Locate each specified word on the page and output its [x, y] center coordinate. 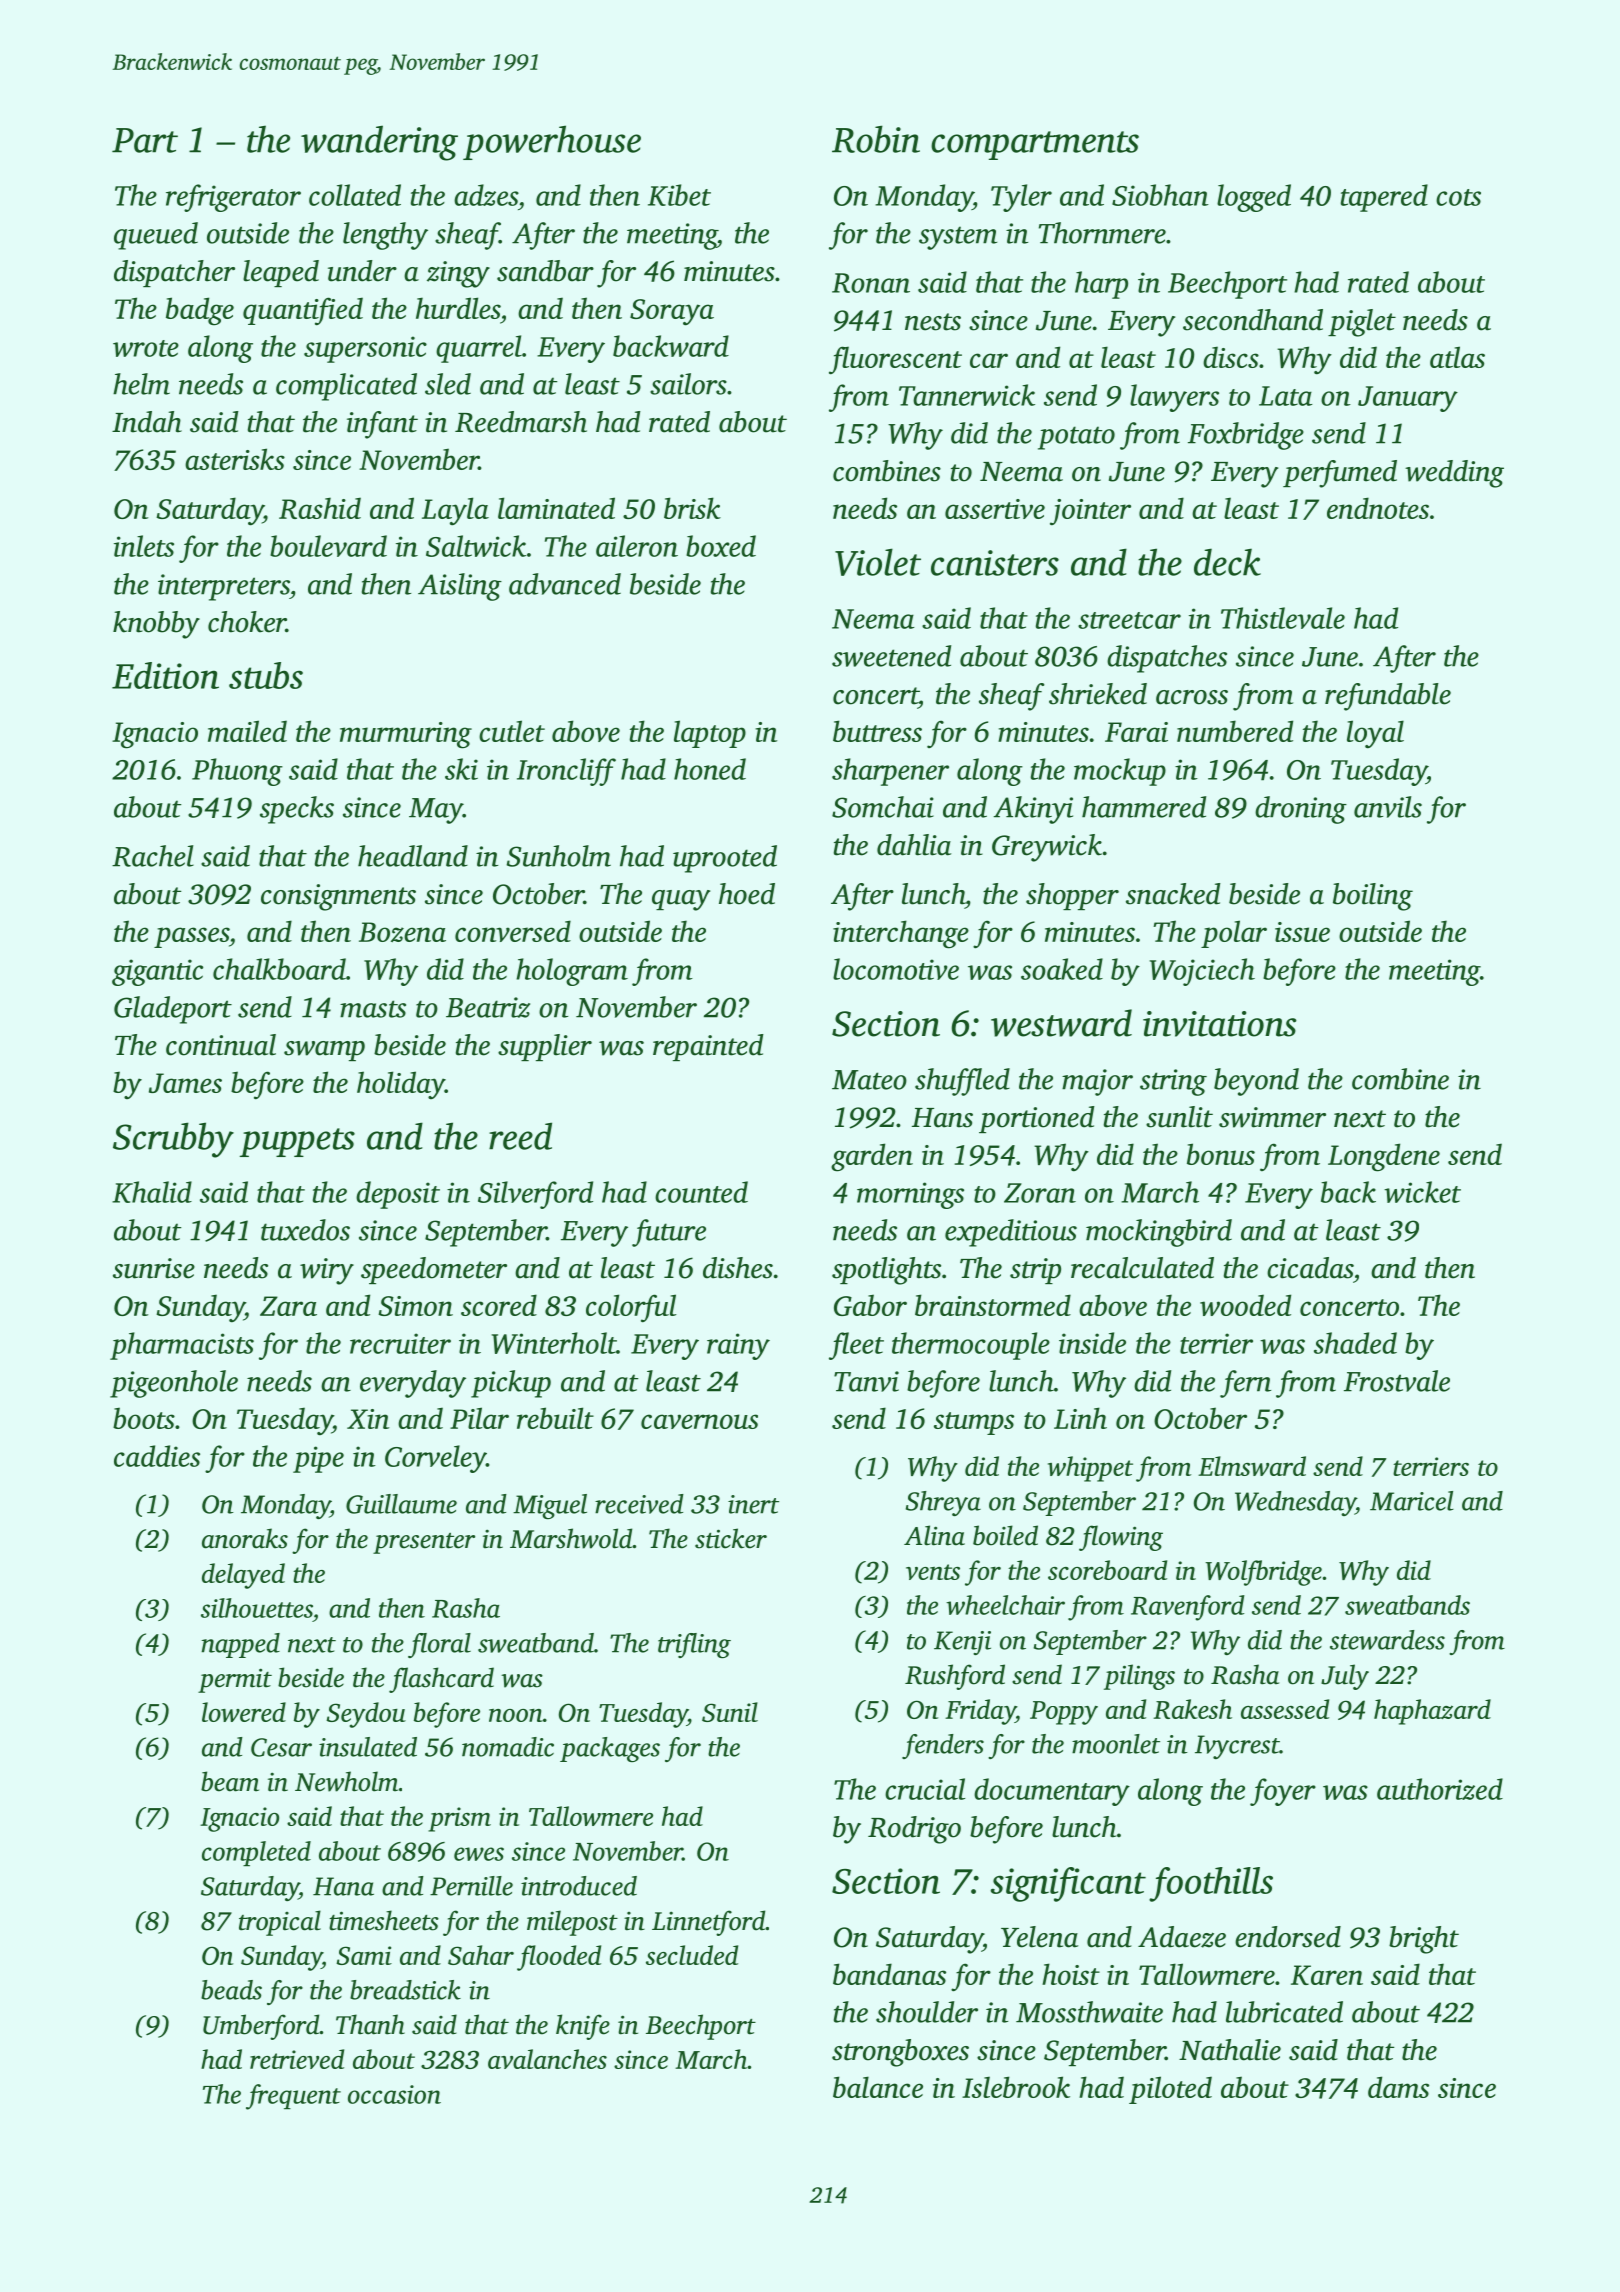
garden [872, 1157]
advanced [565, 584]
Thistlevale [1283, 618]
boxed [721, 546]
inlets [144, 546]
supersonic [365, 349]
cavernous [699, 1421]
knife [583, 2027]
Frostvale [1397, 1381]
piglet [1362, 323]
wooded [1245, 1305]
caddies [157, 1456]
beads [231, 1990]
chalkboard [279, 969]
